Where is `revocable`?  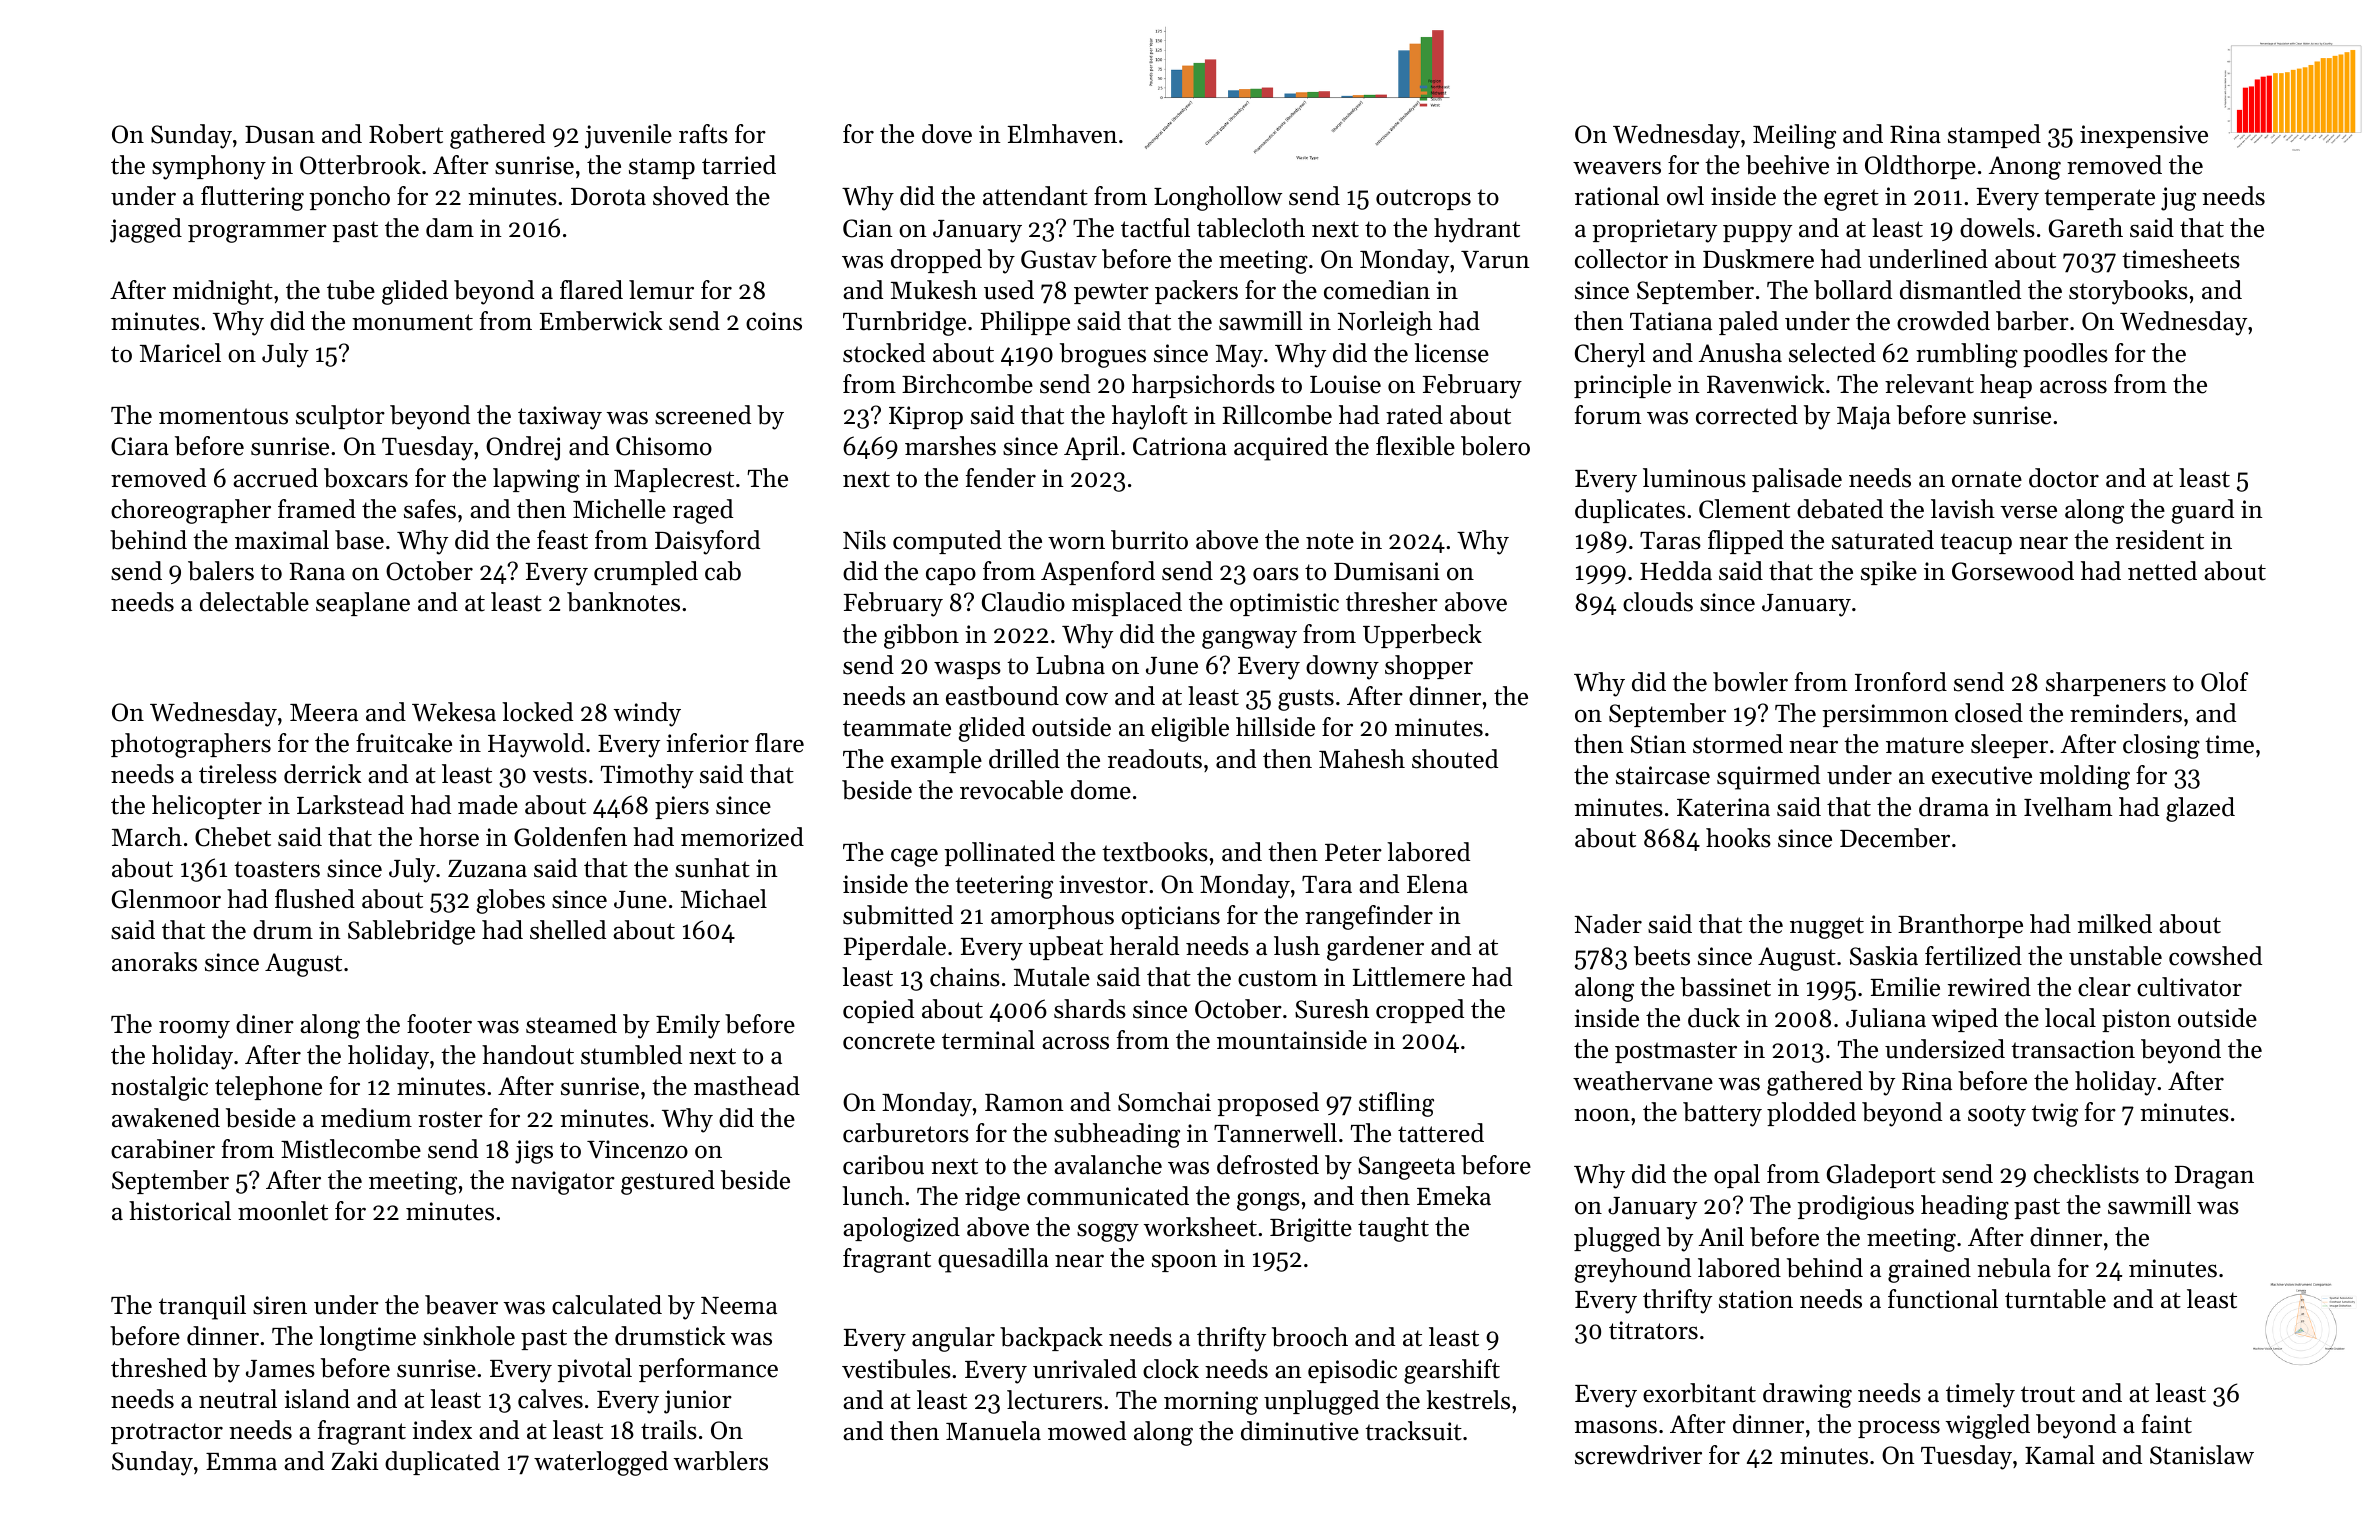 revocable is located at coordinates (1011, 790).
